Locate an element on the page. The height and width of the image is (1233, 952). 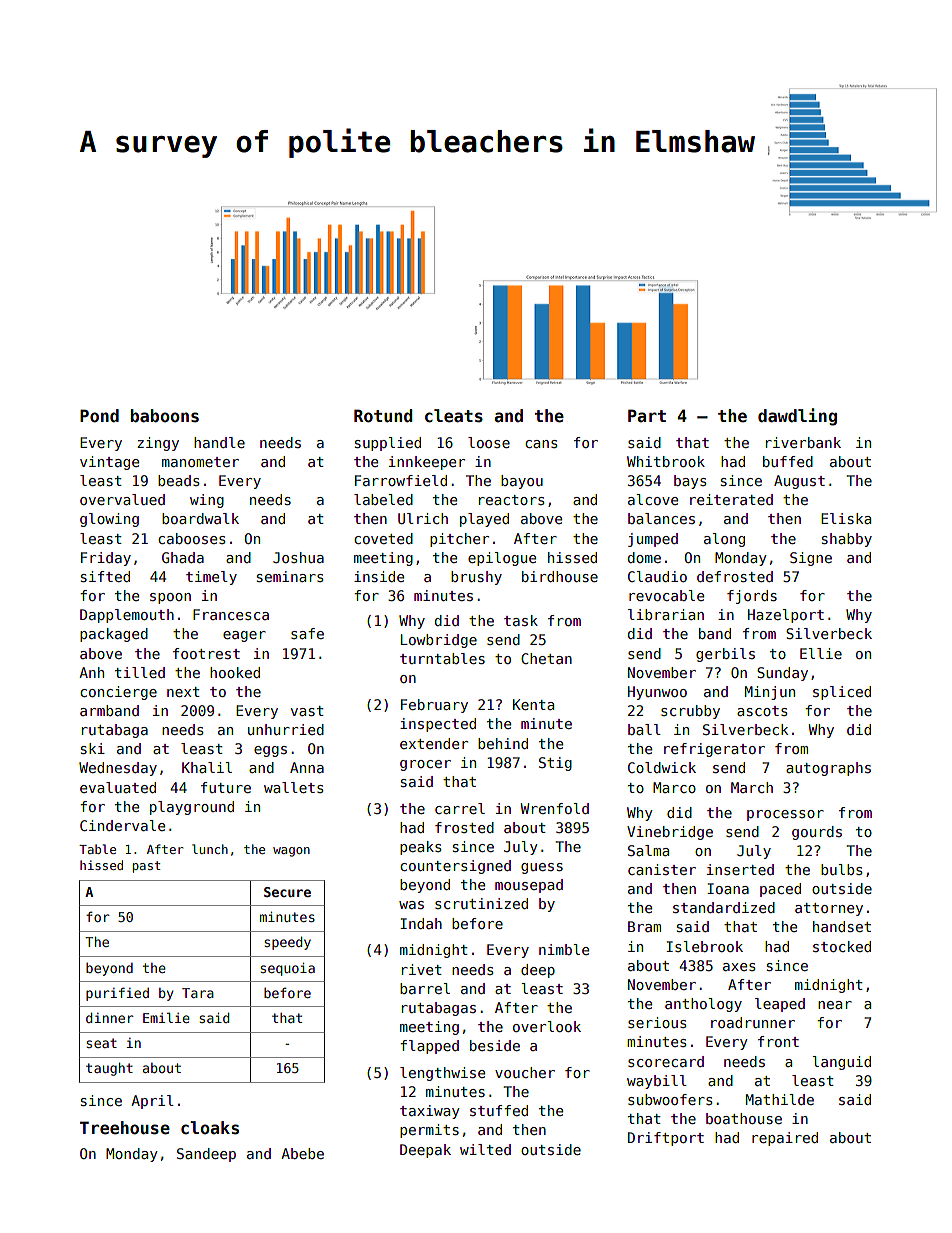
Rotund is located at coordinates (383, 416).
